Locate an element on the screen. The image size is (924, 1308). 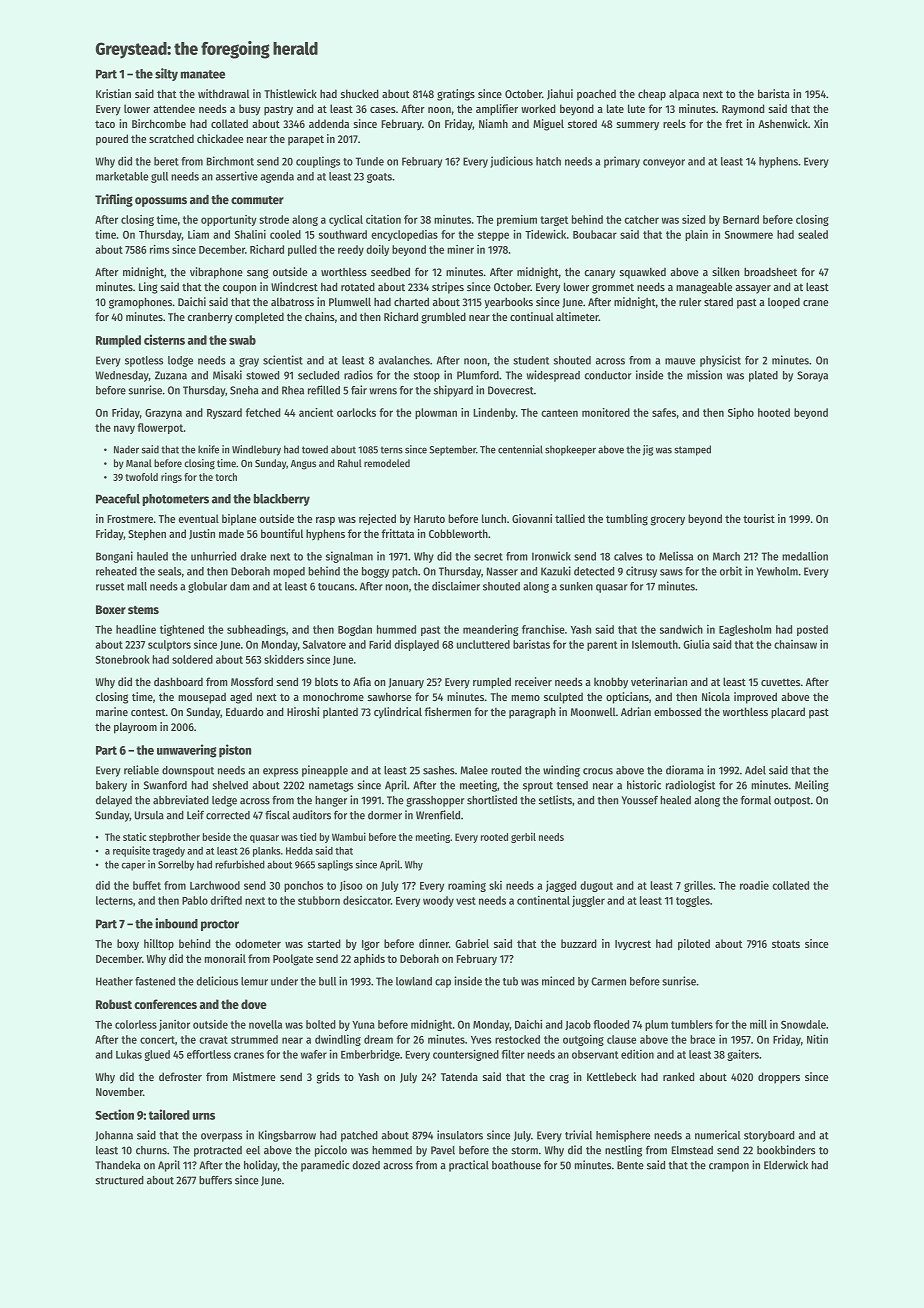
Grazyna is located at coordinates (163, 414).
